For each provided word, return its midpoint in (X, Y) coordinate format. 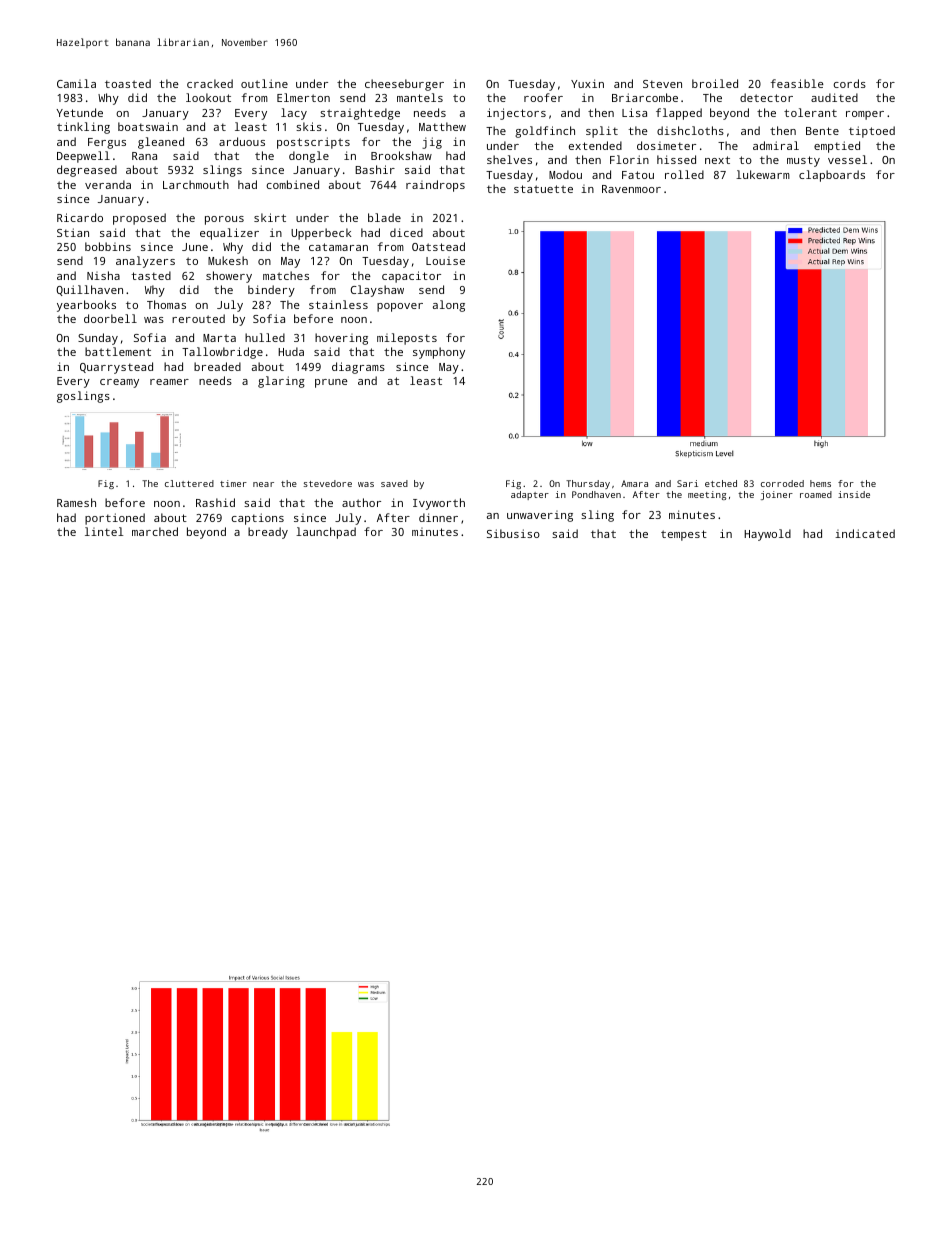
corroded (782, 483)
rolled (684, 174)
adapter (530, 495)
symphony (439, 353)
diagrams (358, 368)
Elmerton (303, 97)
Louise (445, 261)
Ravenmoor (631, 189)
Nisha (103, 275)
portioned (115, 519)
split (602, 132)
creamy (119, 383)
